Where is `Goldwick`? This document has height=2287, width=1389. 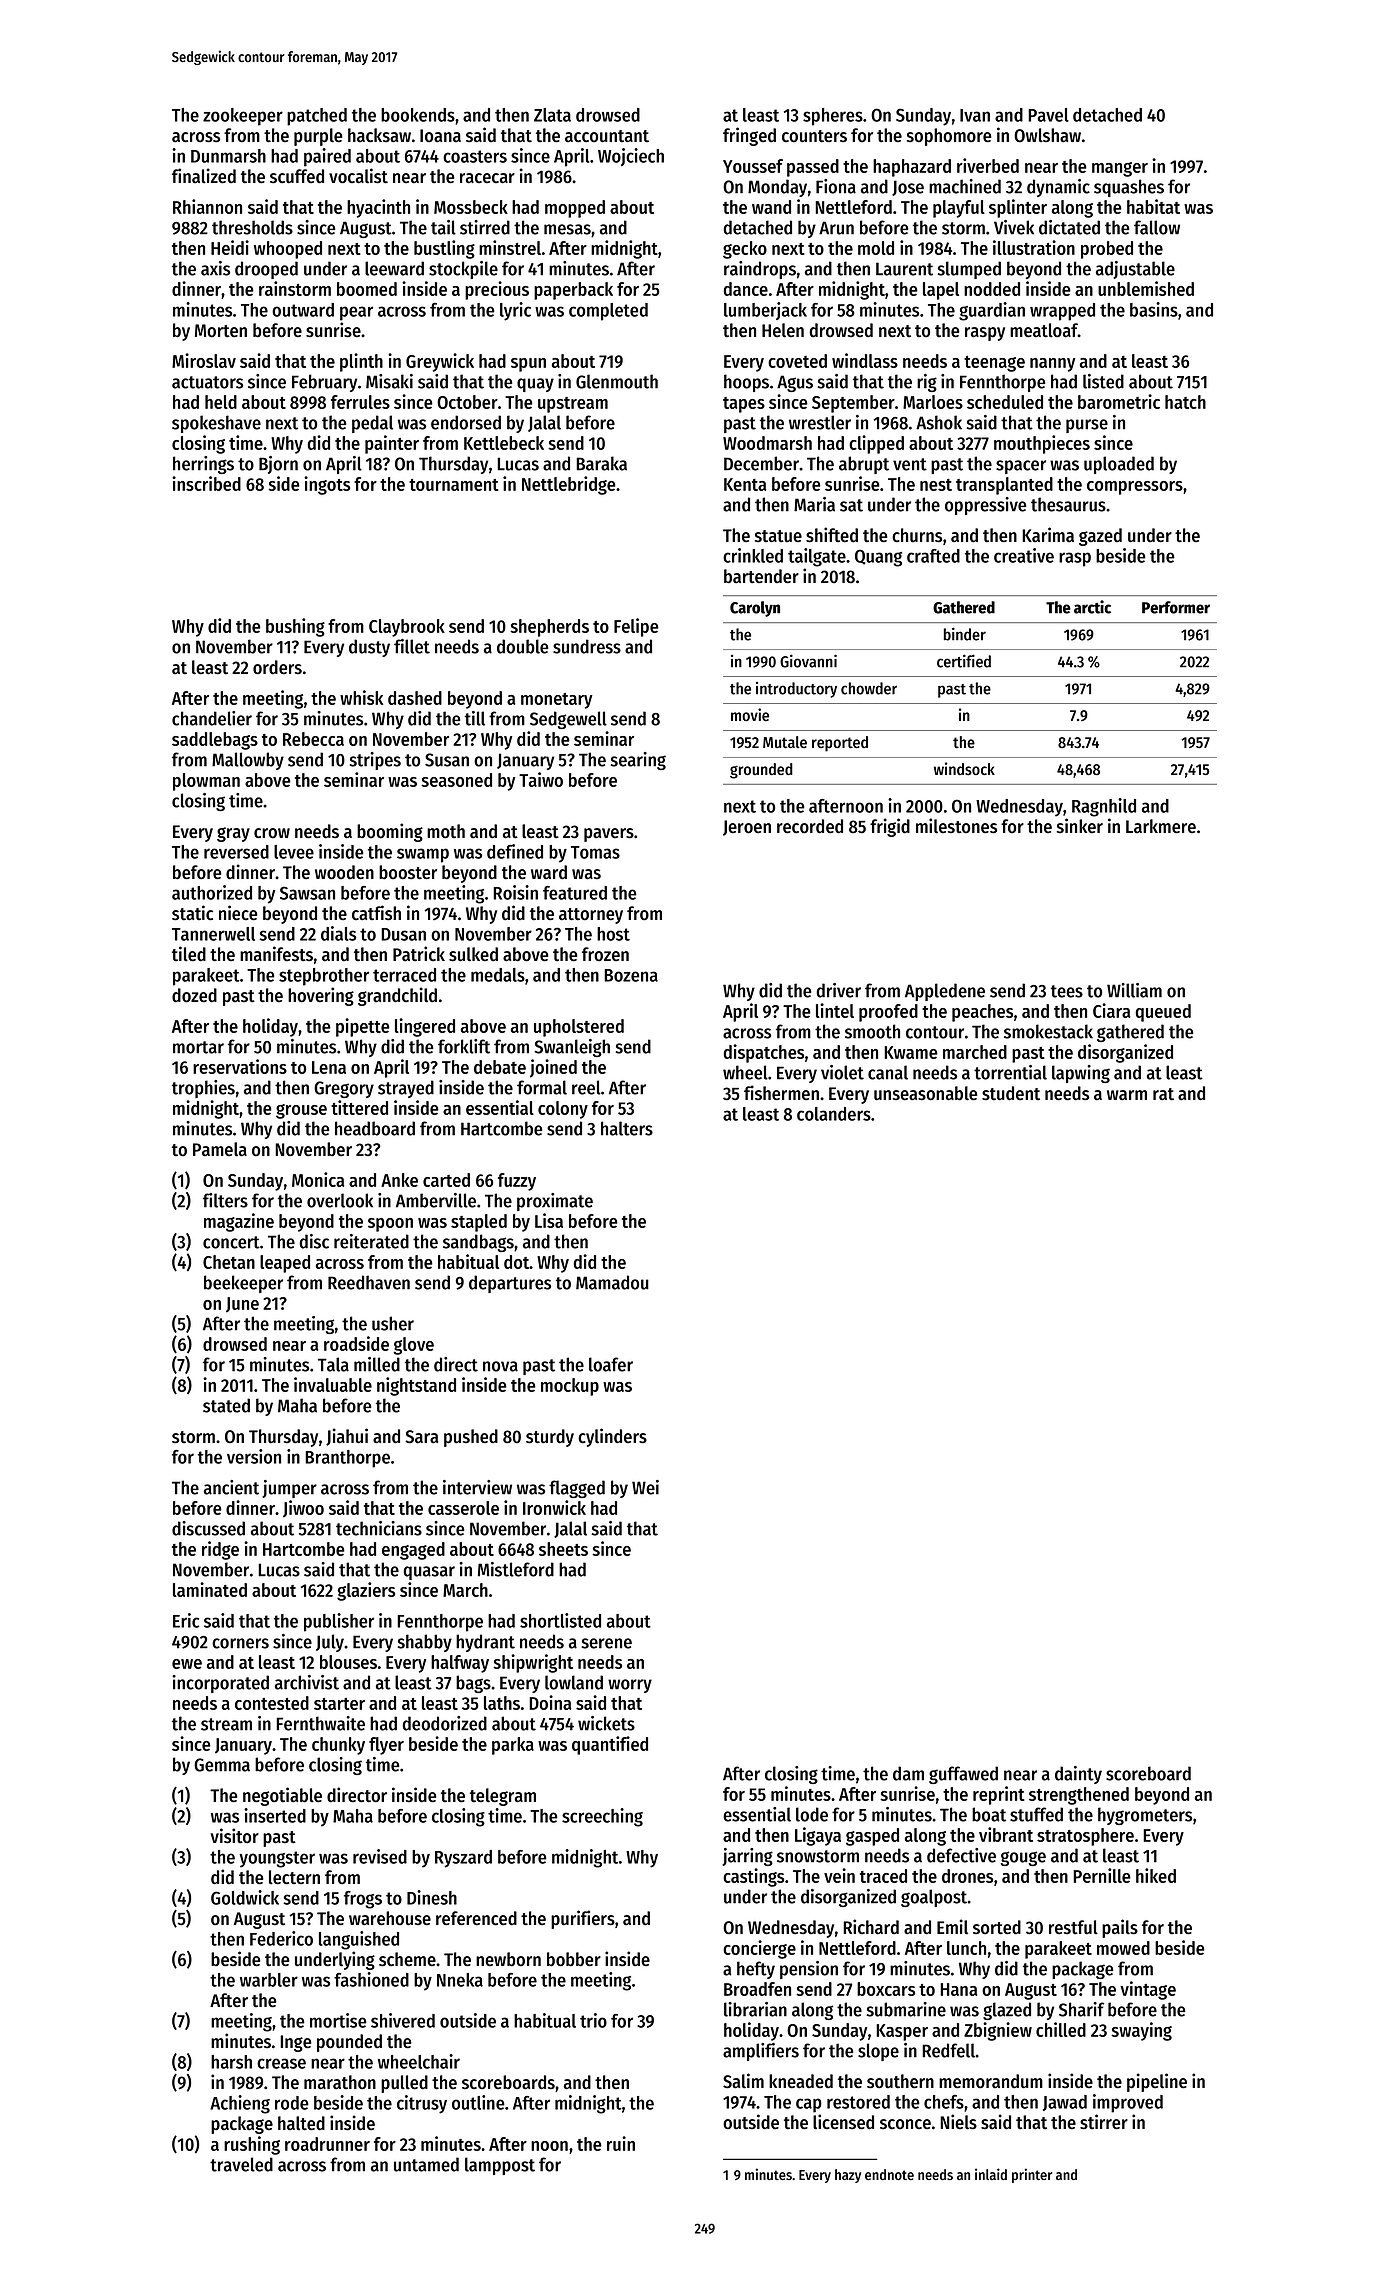 Goldwick is located at coordinates (245, 1897).
